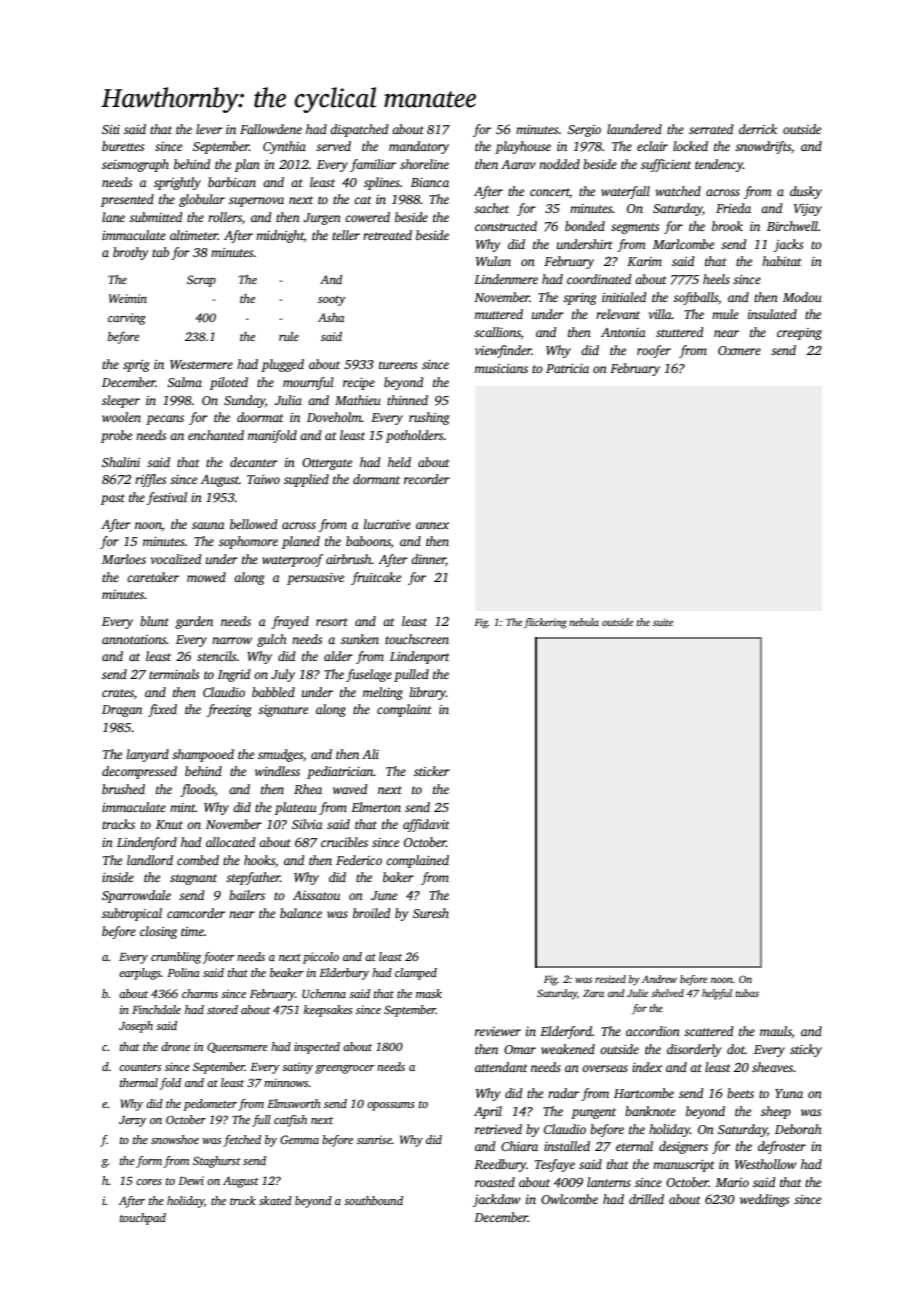 Image resolution: width=924 pixels, height=1308 pixels. Describe the element at coordinates (663, 622) in the image. I see `suite` at that location.
